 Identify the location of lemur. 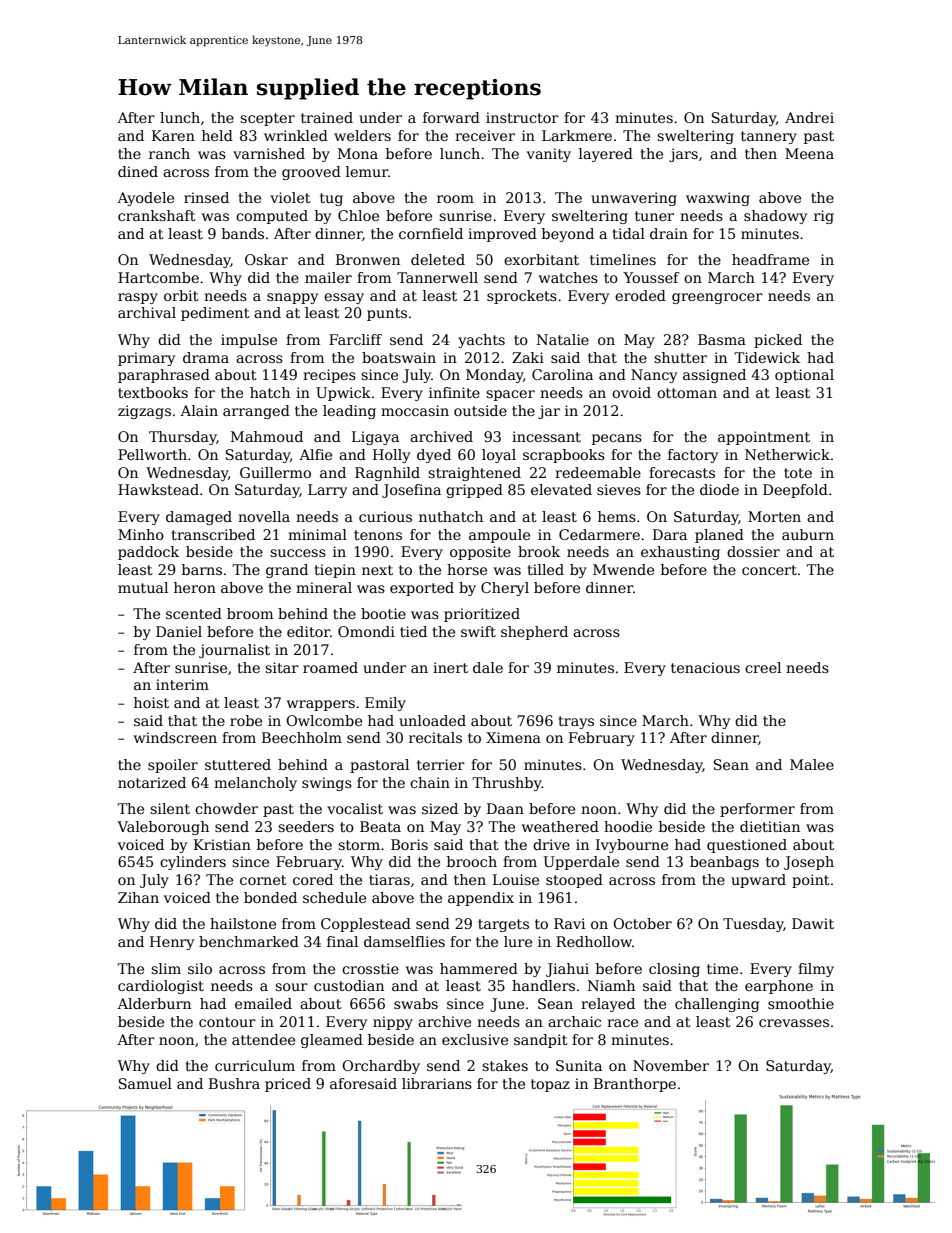
(367, 171).
